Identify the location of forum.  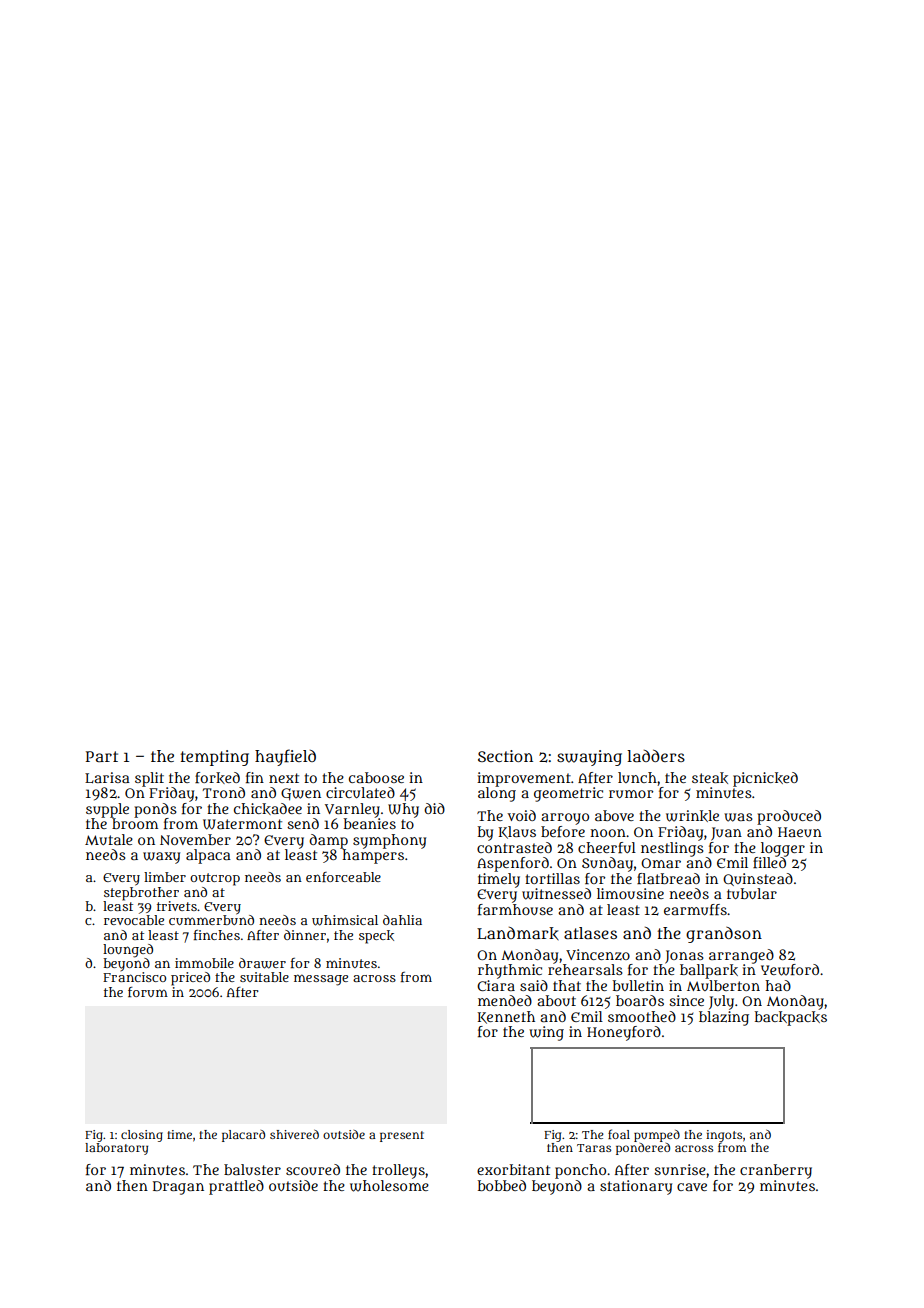
(148, 992).
